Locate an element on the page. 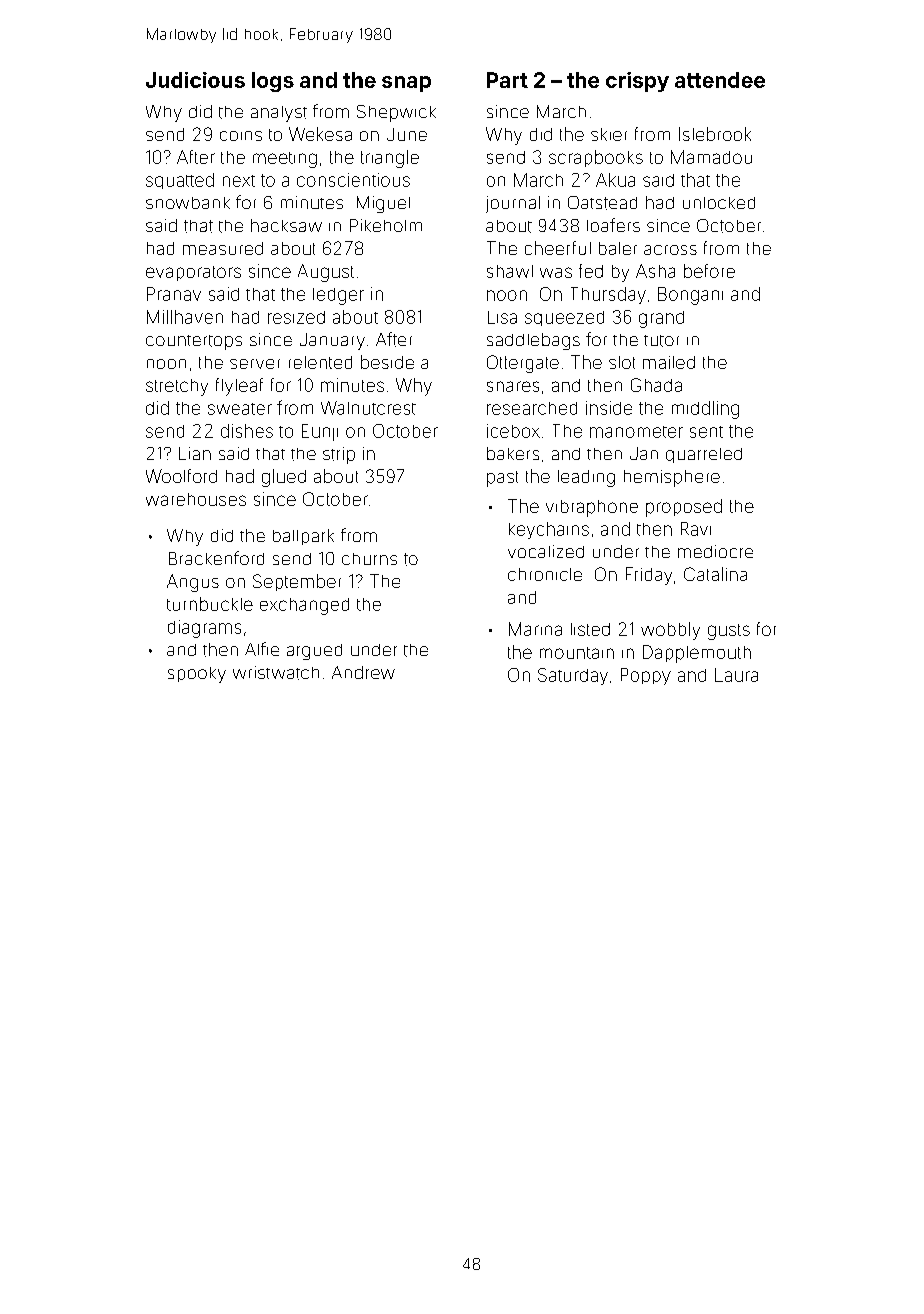 This document has width=924, height=1314. inside is located at coordinates (609, 408).
